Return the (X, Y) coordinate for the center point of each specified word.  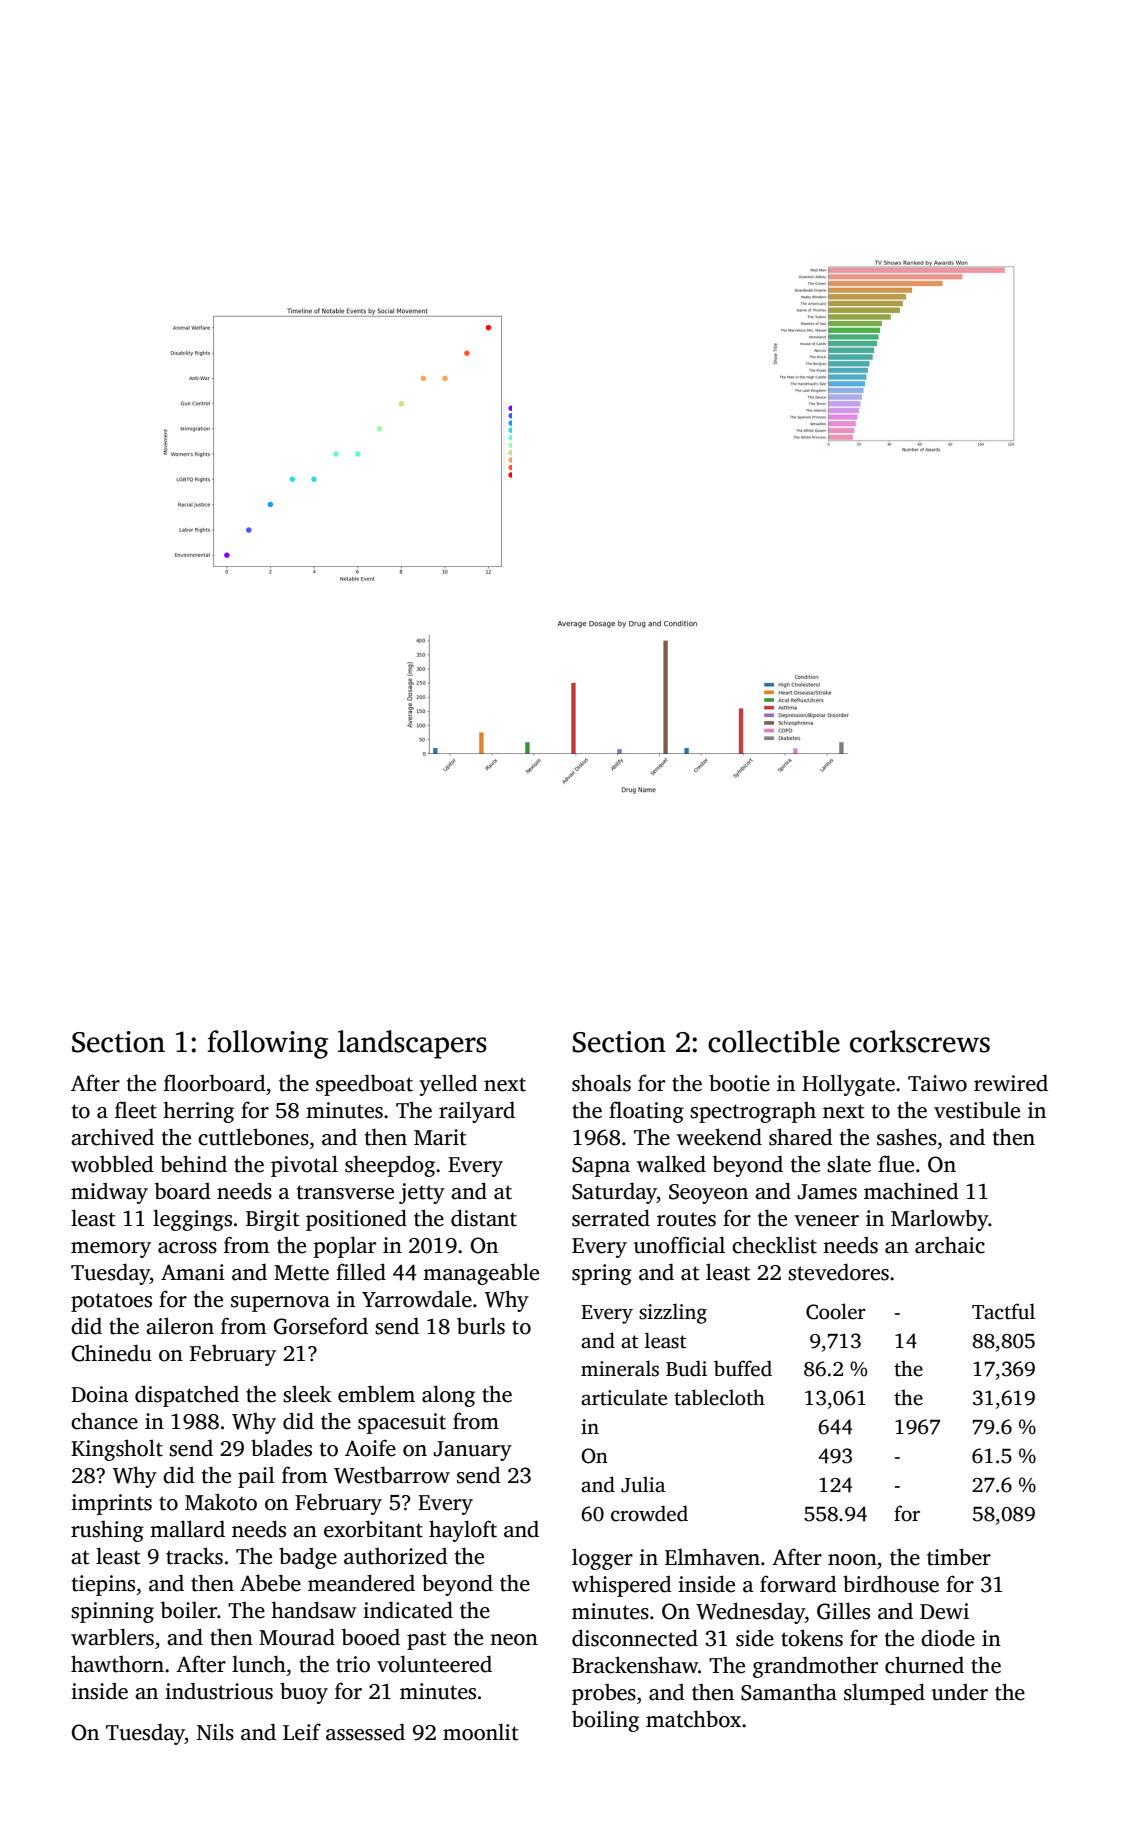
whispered (622, 1586)
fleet (136, 1110)
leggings (192, 1220)
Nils (215, 1732)
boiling (605, 1721)
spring (602, 1274)
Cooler (836, 1311)
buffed (743, 1368)
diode (948, 1638)
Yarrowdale (417, 1299)
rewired (1011, 1083)
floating (646, 1112)
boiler (189, 1610)
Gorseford (321, 1326)
